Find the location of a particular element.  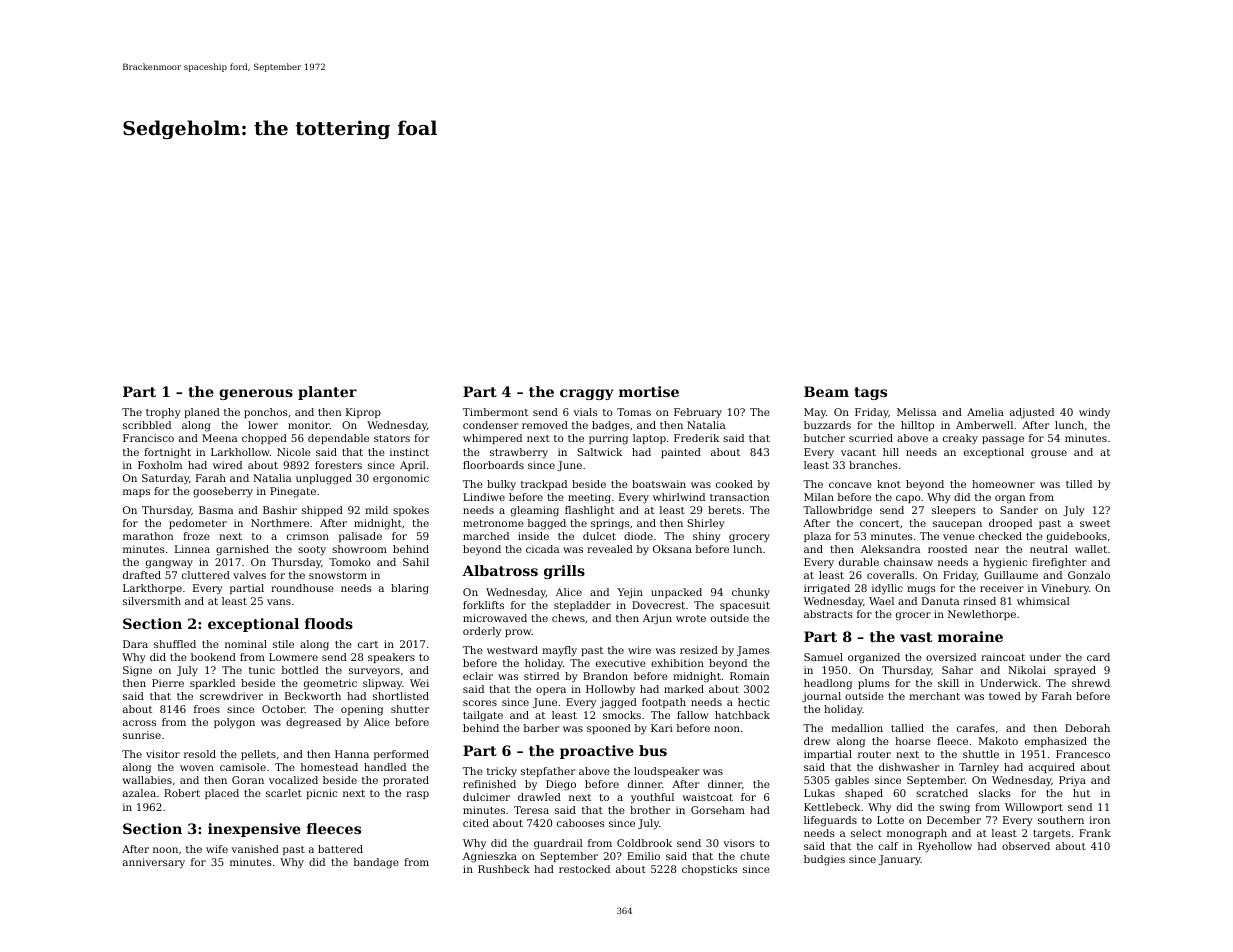

visors is located at coordinates (739, 843).
